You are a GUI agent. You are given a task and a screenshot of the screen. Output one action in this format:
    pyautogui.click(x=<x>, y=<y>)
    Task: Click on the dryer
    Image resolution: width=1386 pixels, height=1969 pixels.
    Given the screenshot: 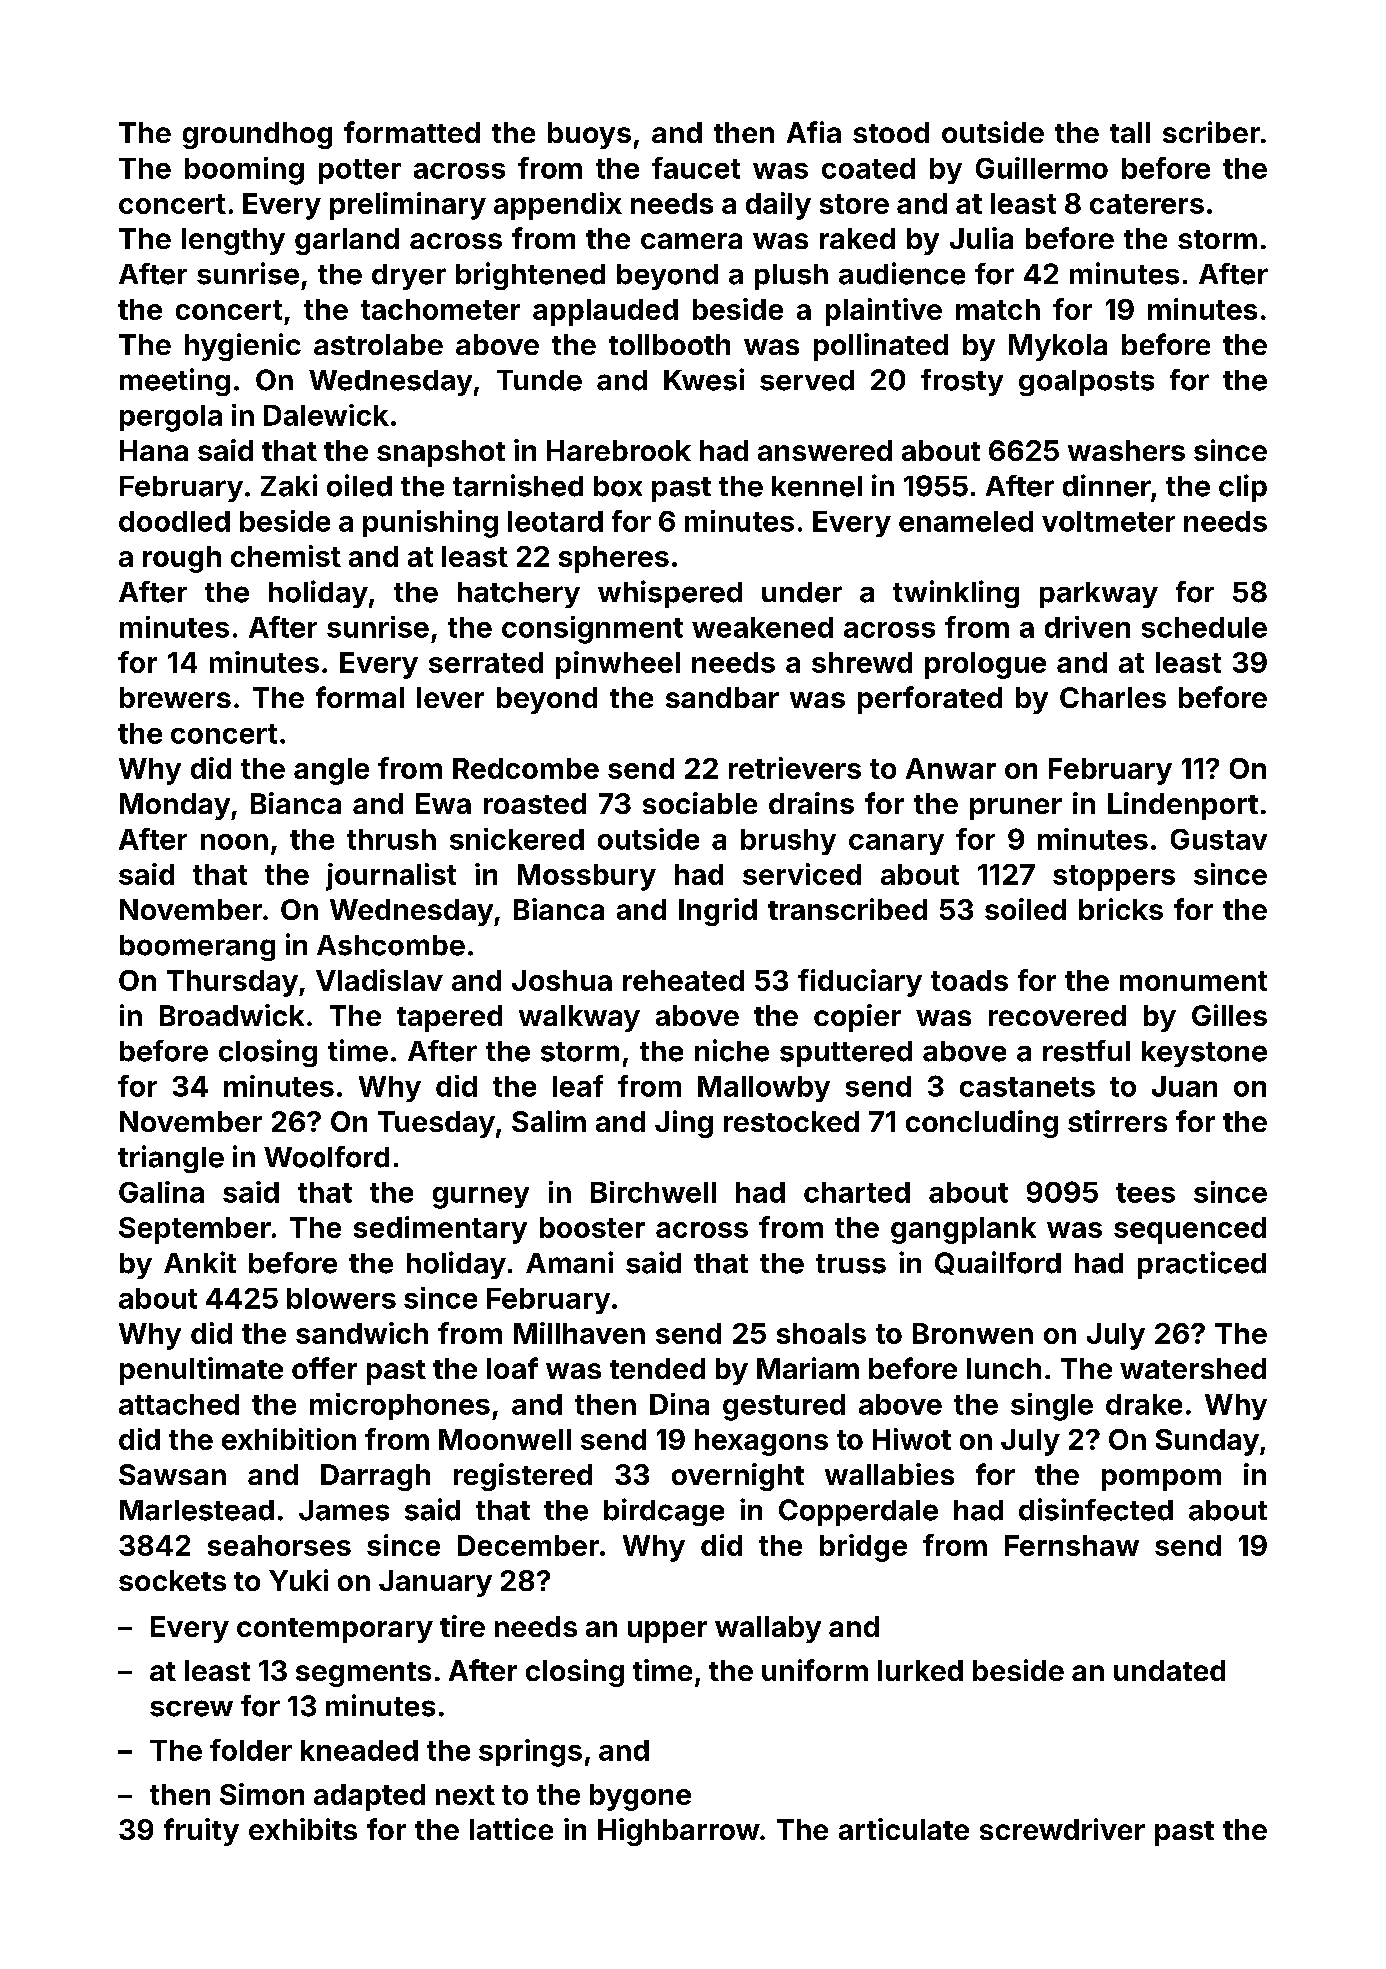 What is the action you would take?
    pyautogui.click(x=409, y=277)
